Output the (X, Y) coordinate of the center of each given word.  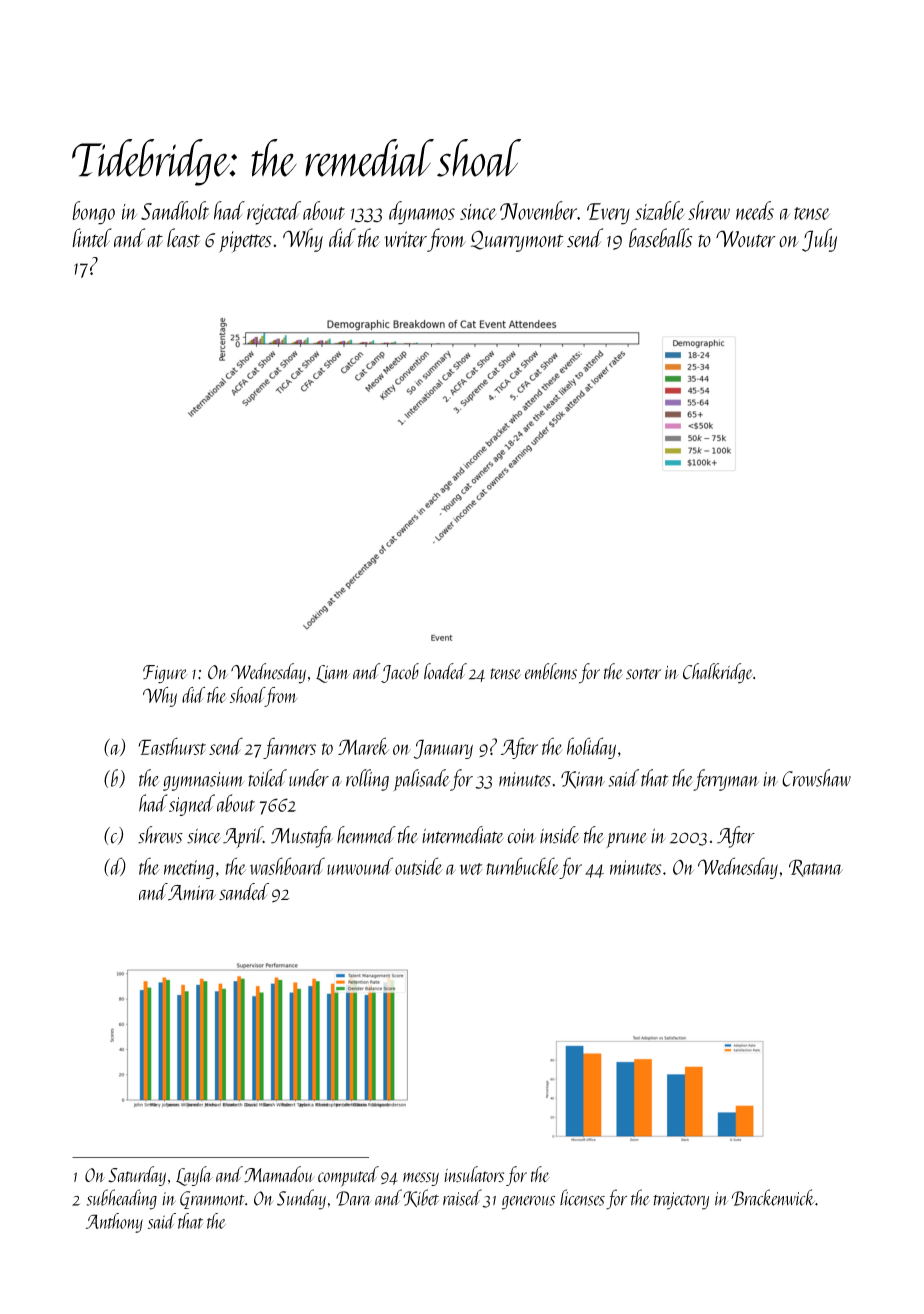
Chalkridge (718, 673)
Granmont (212, 1200)
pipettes (245, 242)
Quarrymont (516, 241)
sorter (643, 674)
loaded (445, 671)
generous (528, 1203)
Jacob (400, 673)
